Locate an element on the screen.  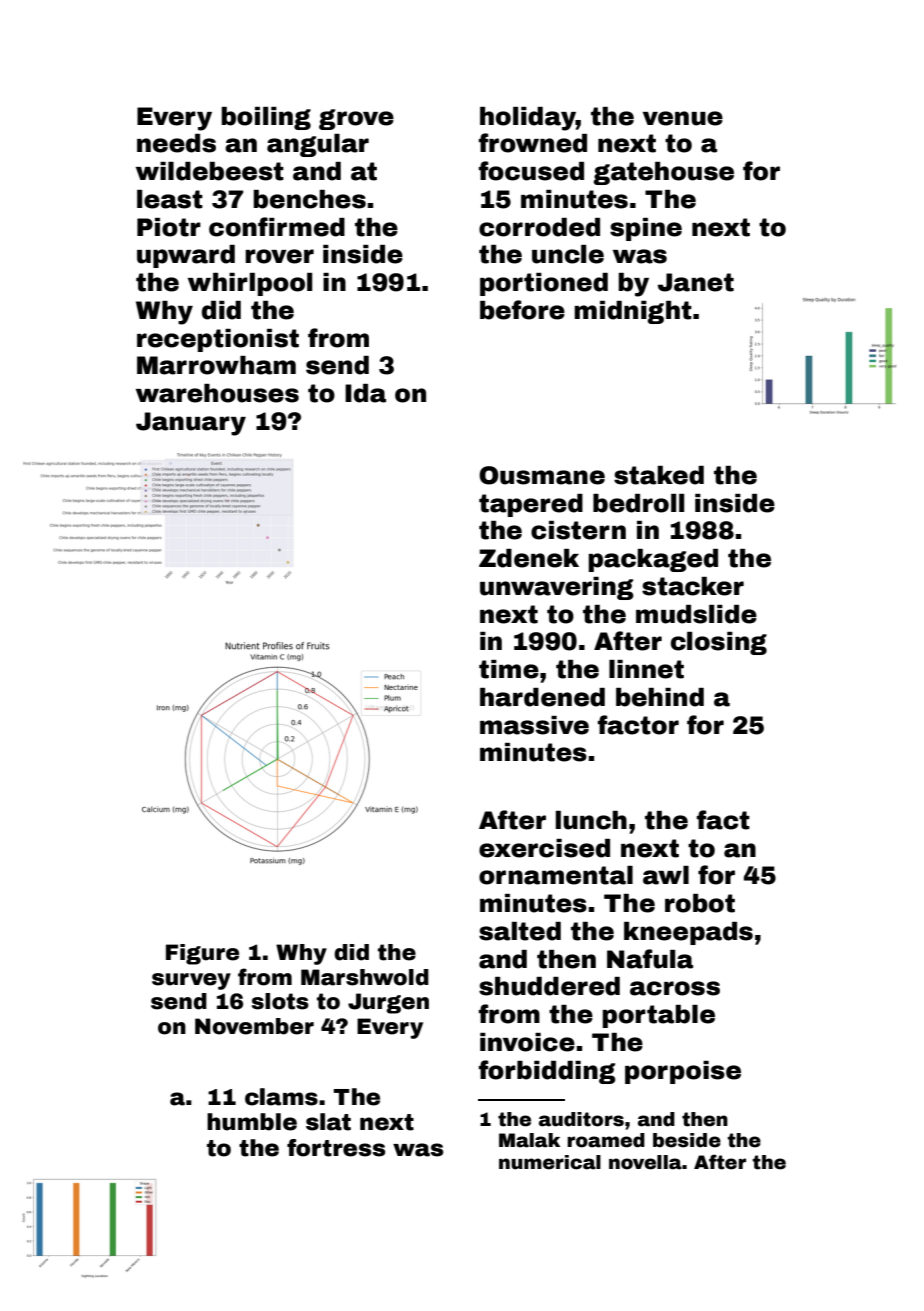
survey is located at coordinates (191, 981).
